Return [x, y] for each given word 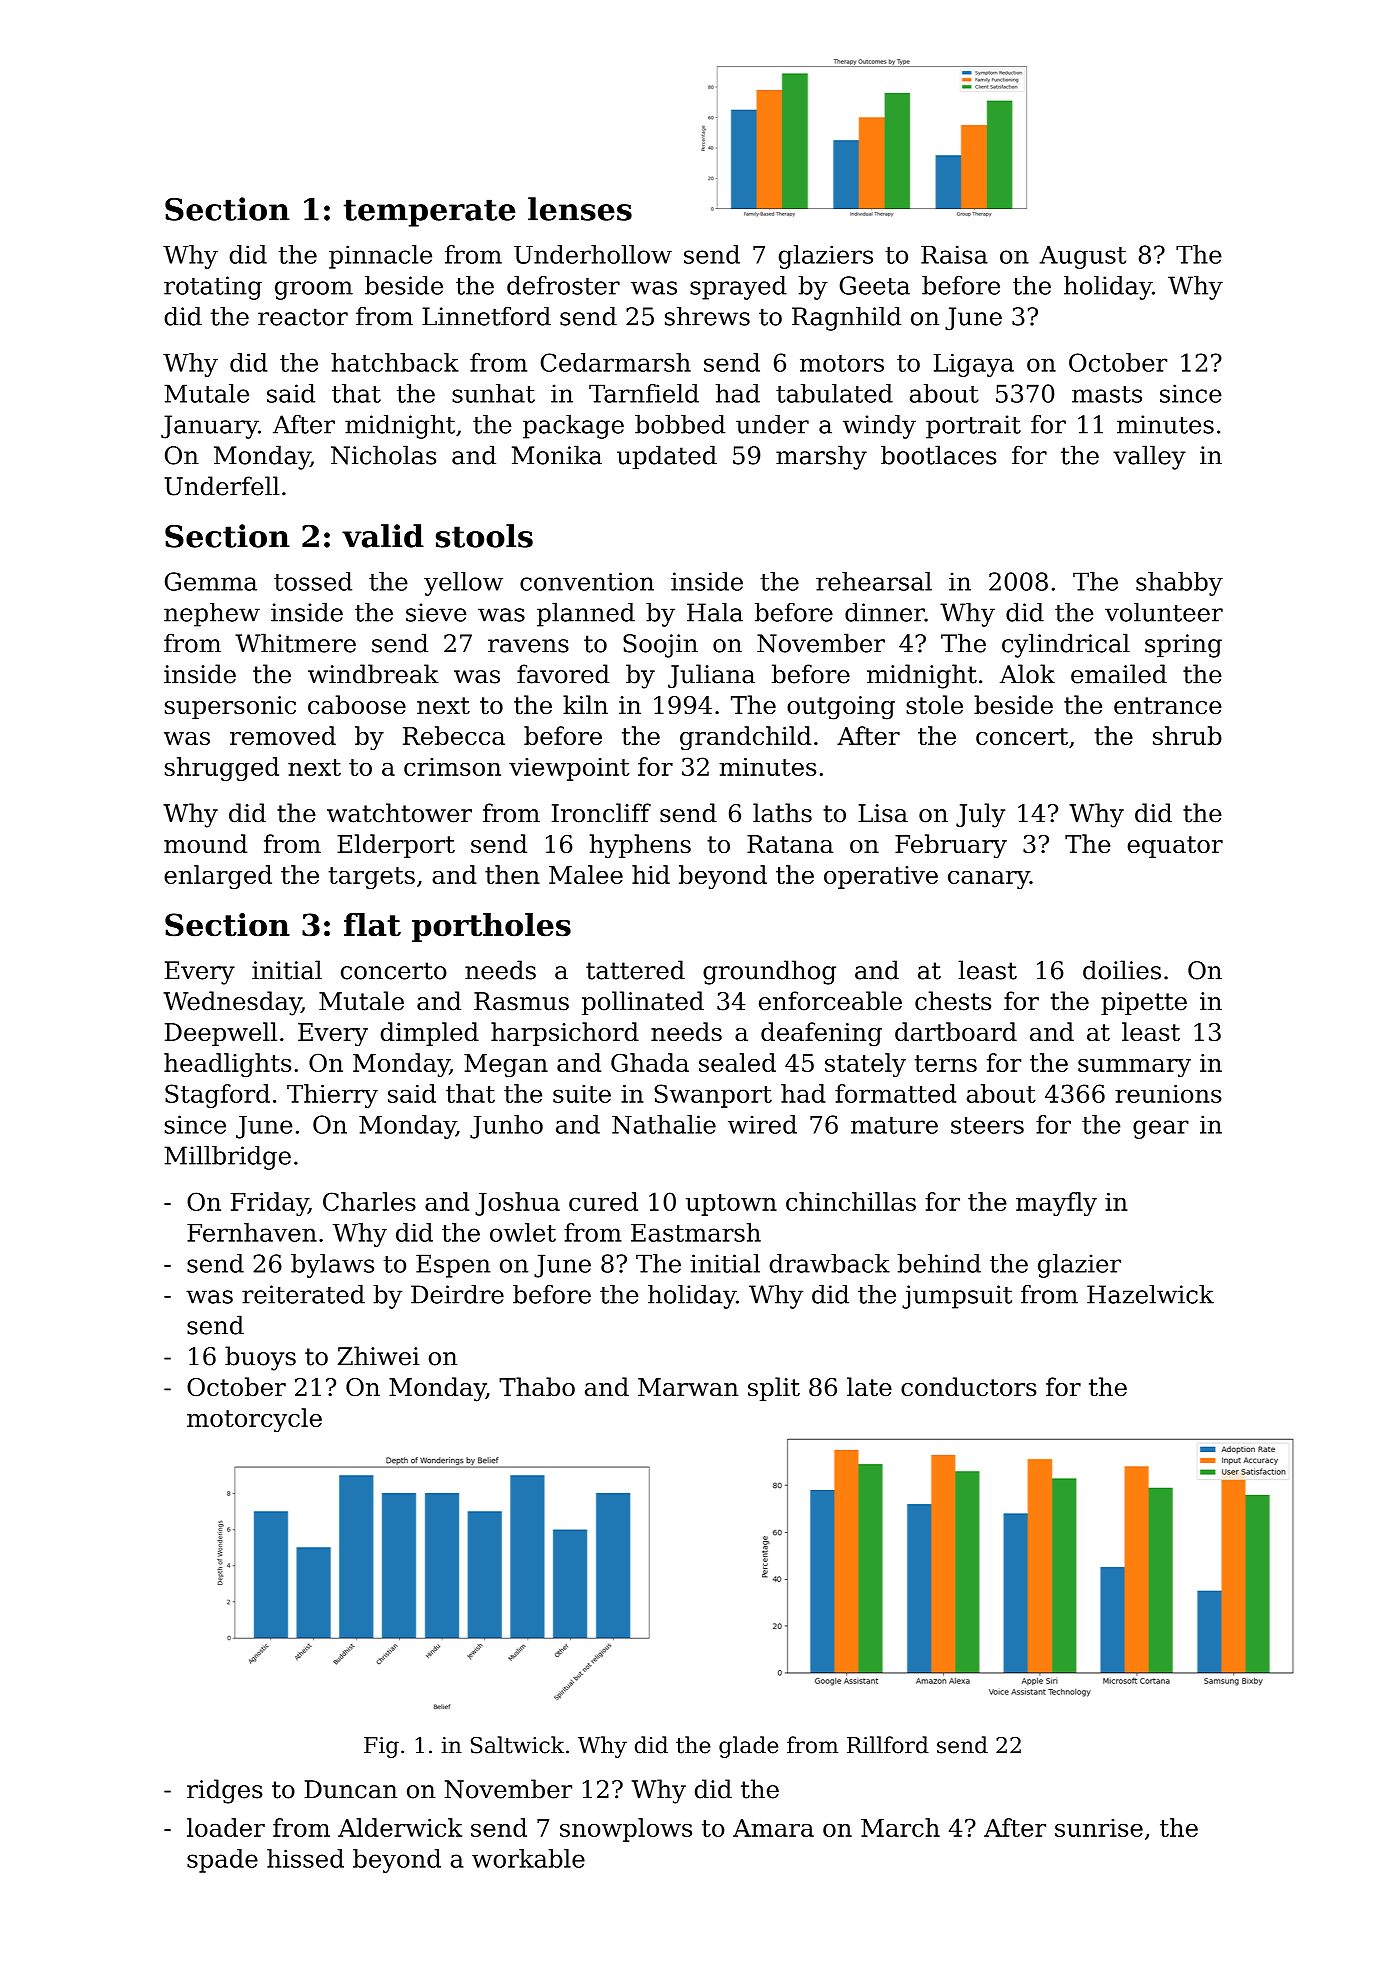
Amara [773, 1828]
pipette [1144, 1003]
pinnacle [380, 257]
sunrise [1099, 1828]
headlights [227, 1065]
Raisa [954, 254]
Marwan [688, 1387]
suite [582, 1094]
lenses [580, 209]
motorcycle [254, 1420]
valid [383, 536]
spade [222, 1861]
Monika [557, 455]
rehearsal [874, 581]
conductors [969, 1387]
